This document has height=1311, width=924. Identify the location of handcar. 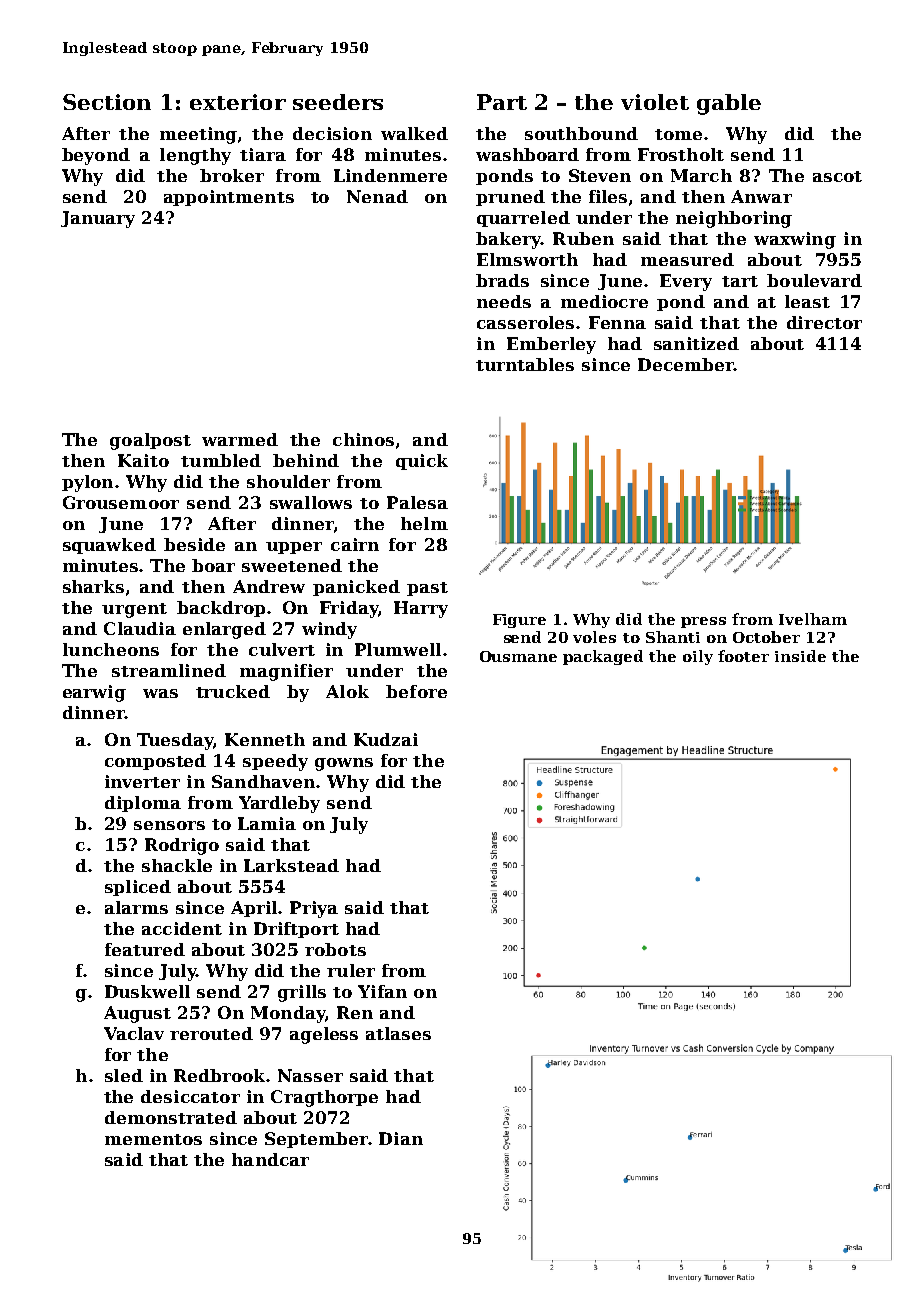
(270, 1159).
